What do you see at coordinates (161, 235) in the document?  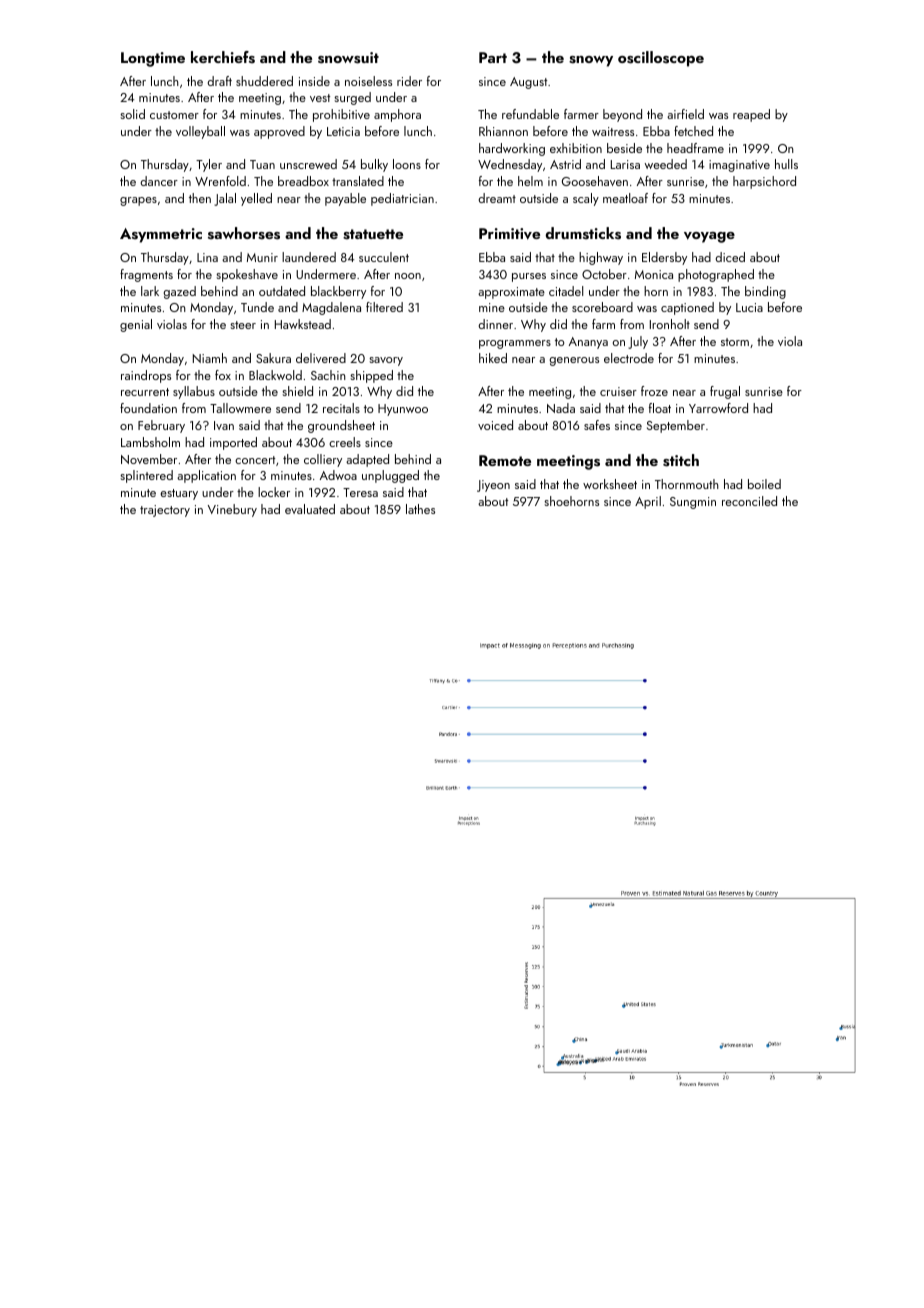 I see `Asymmetric` at bounding box center [161, 235].
